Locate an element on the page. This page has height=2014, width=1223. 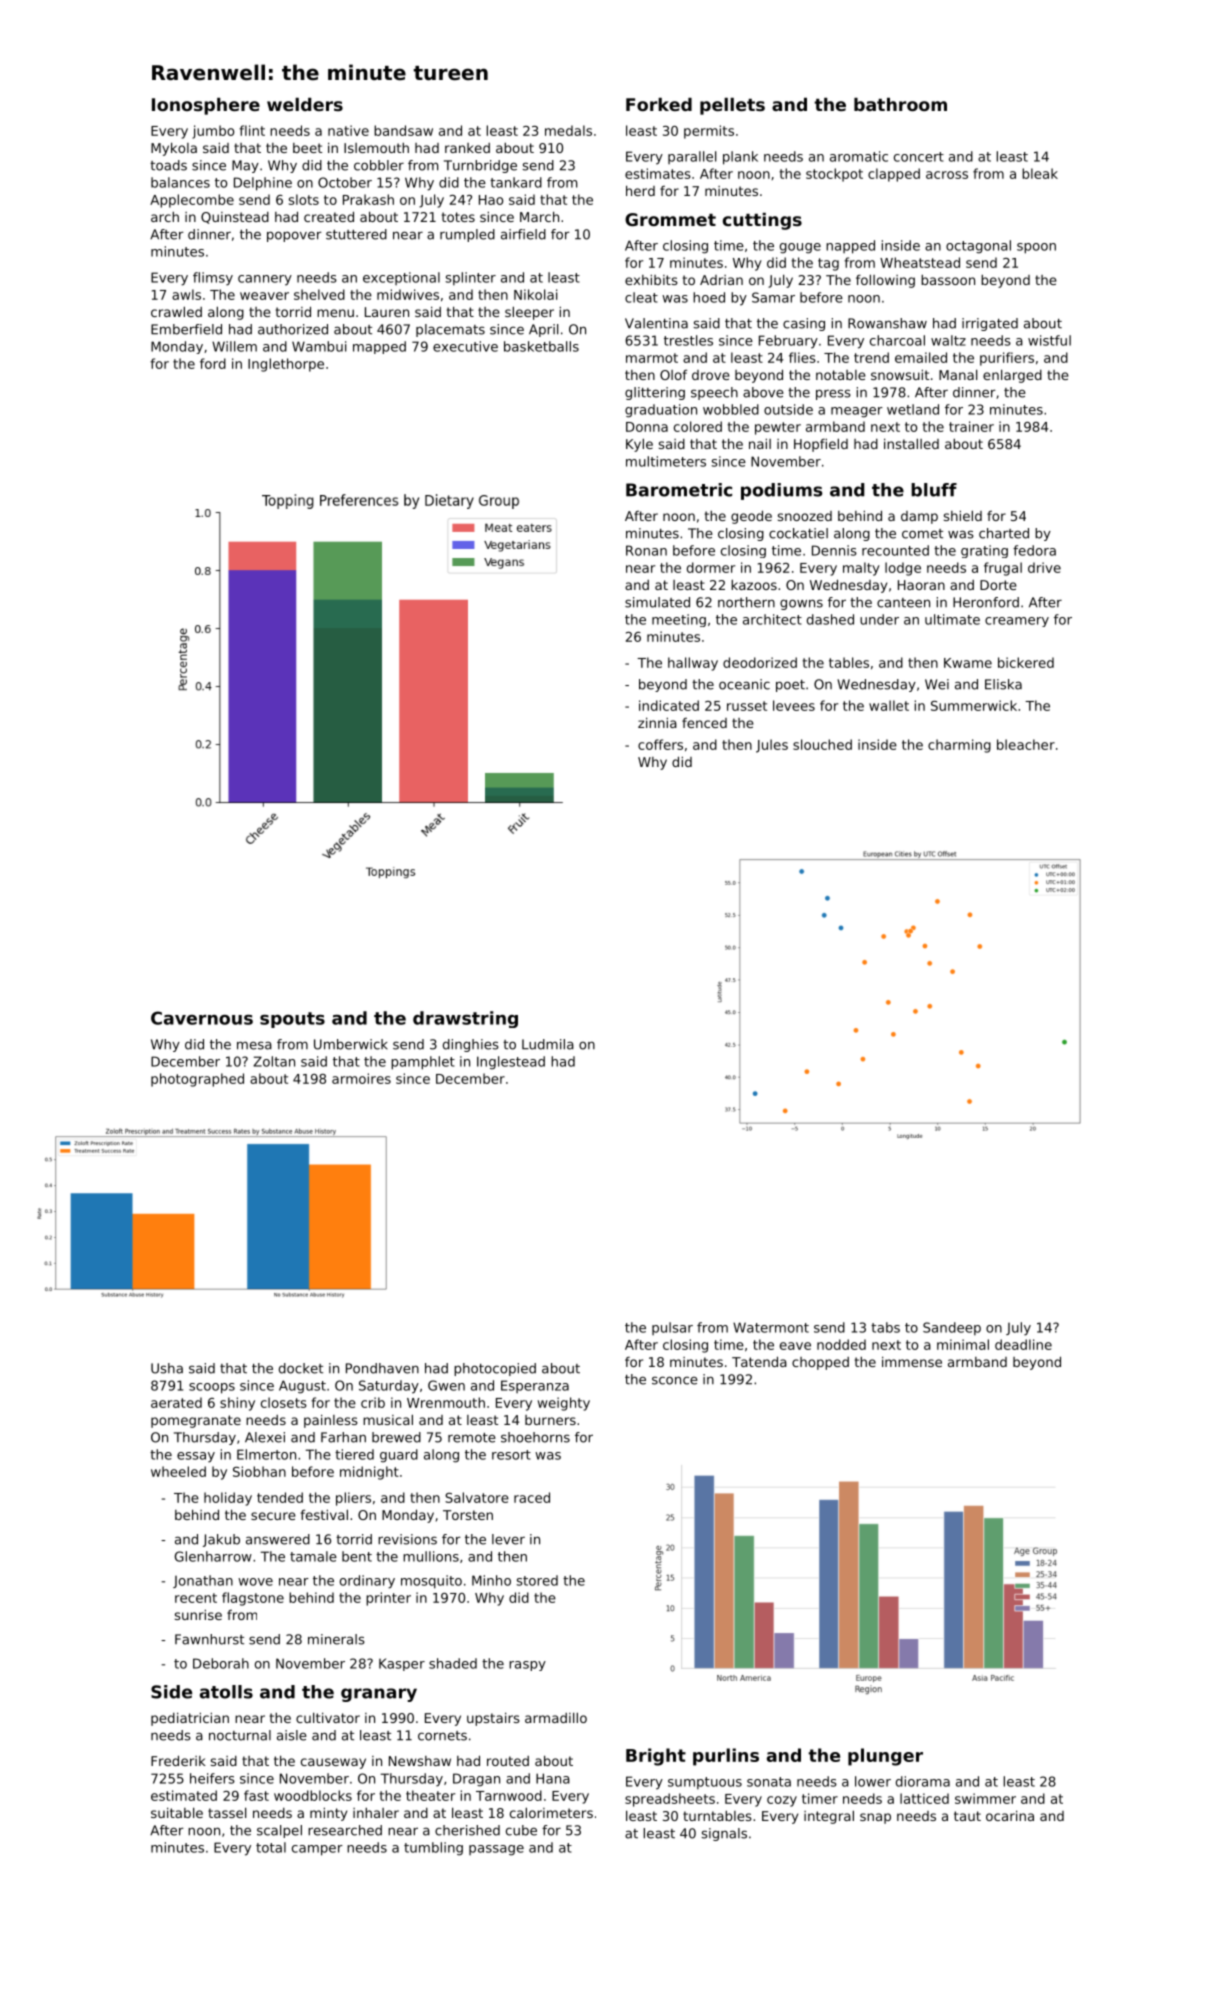
enlarged is located at coordinates (1012, 376).
